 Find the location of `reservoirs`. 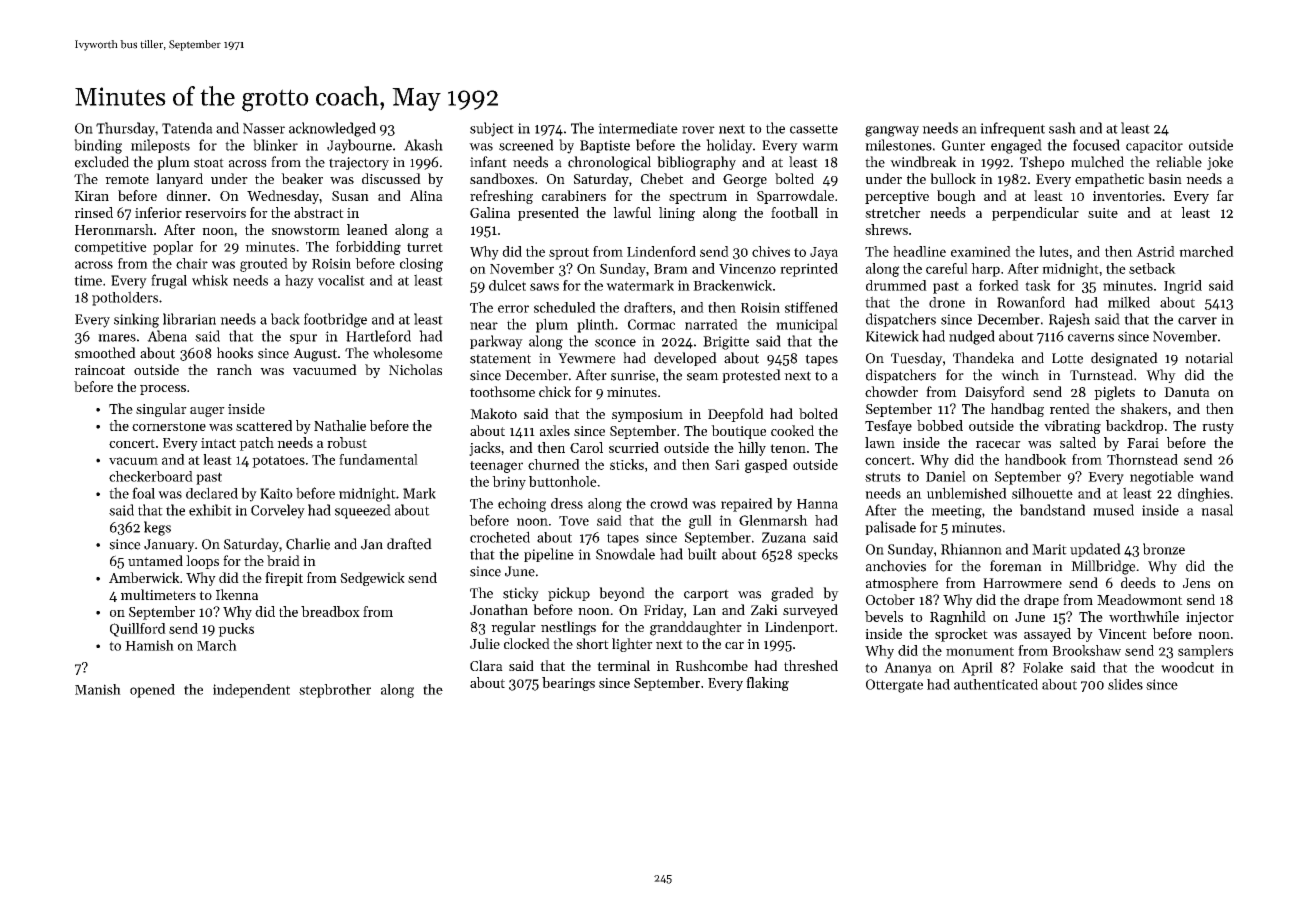

reservoirs is located at coordinates (215, 213).
